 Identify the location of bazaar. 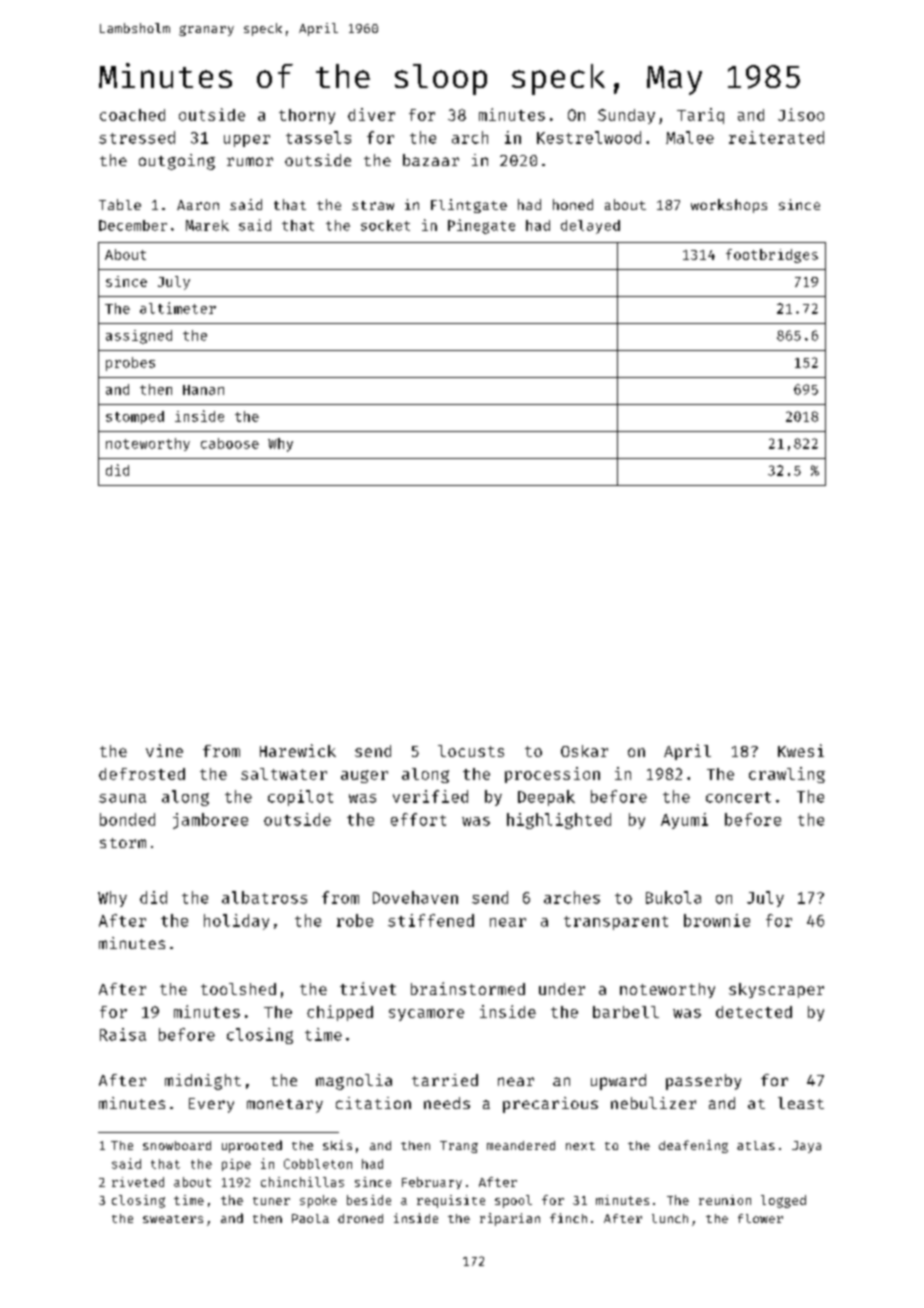
(431, 160).
